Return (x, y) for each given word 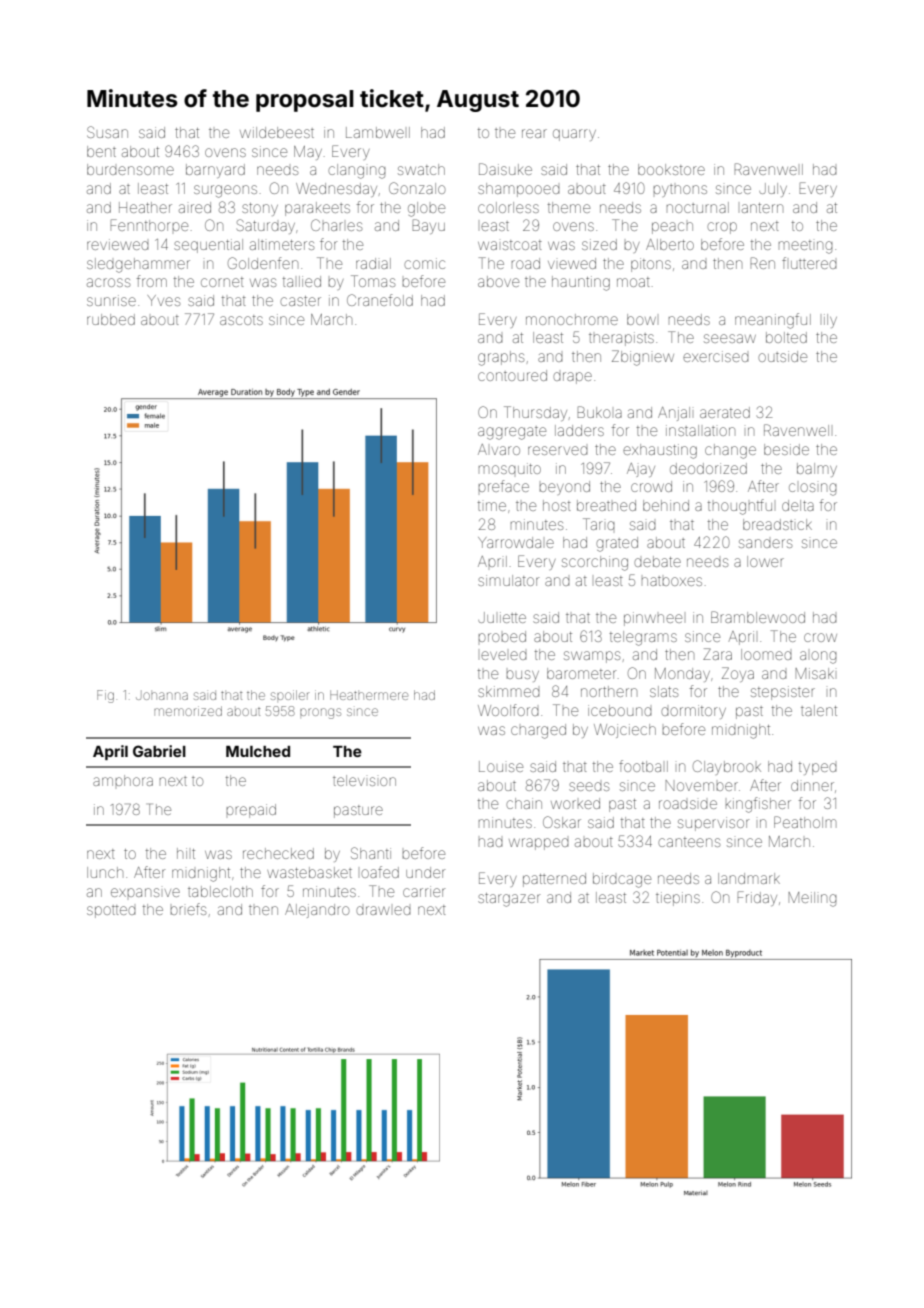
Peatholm (805, 822)
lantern (762, 208)
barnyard (215, 171)
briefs (188, 909)
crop (722, 228)
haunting (581, 283)
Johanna (162, 696)
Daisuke (505, 169)
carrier (424, 891)
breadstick (777, 524)
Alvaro (499, 449)
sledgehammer (138, 265)
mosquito (510, 468)
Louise (501, 766)
